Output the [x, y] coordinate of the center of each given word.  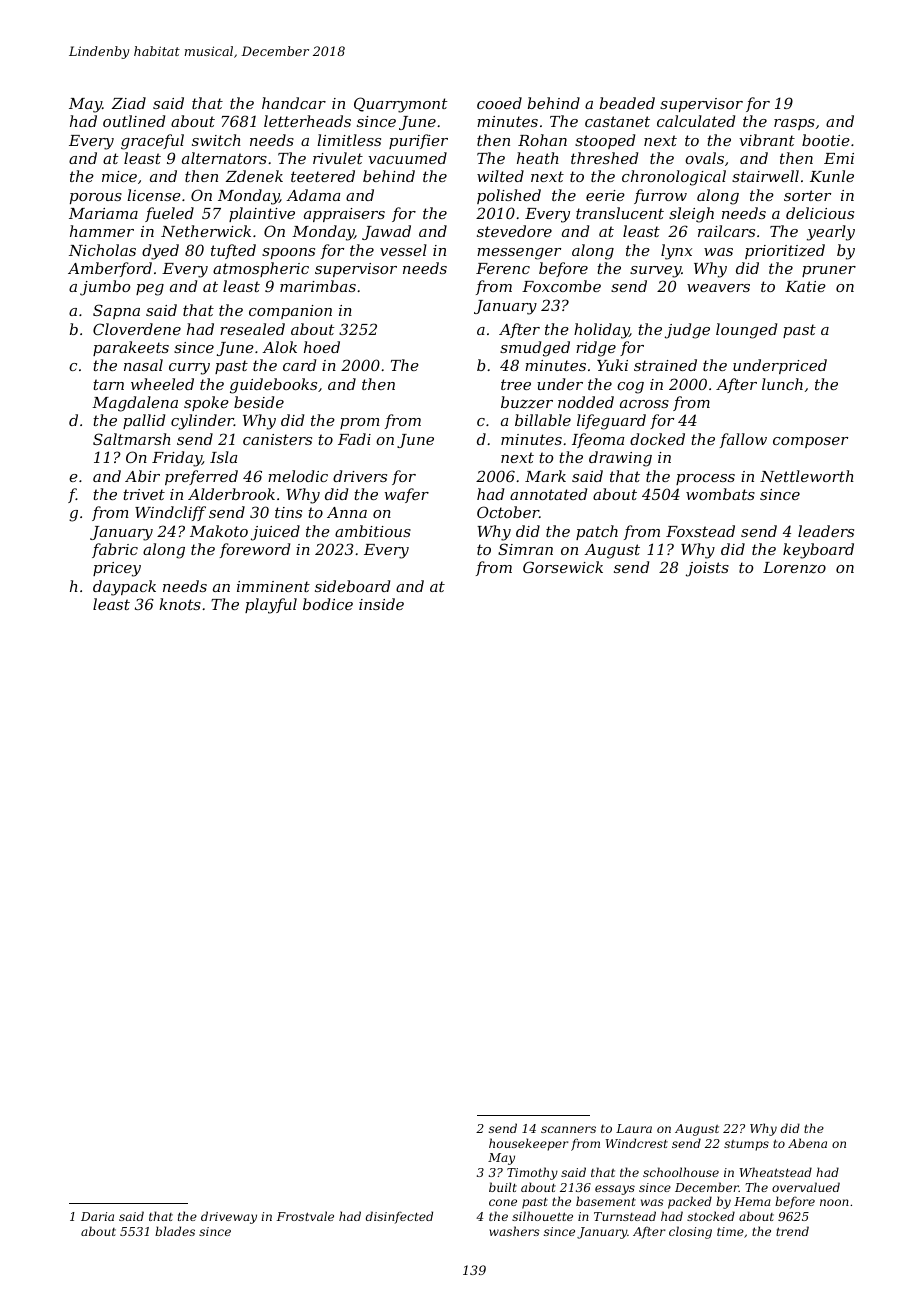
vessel [403, 250]
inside [381, 604]
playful [271, 606]
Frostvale [305, 1216]
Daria [97, 1216]
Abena [807, 1143]
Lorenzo [794, 568]
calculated [696, 121]
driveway [229, 1217]
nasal [143, 365]
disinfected [399, 1217]
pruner [829, 271]
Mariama [103, 213]
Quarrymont [401, 105]
